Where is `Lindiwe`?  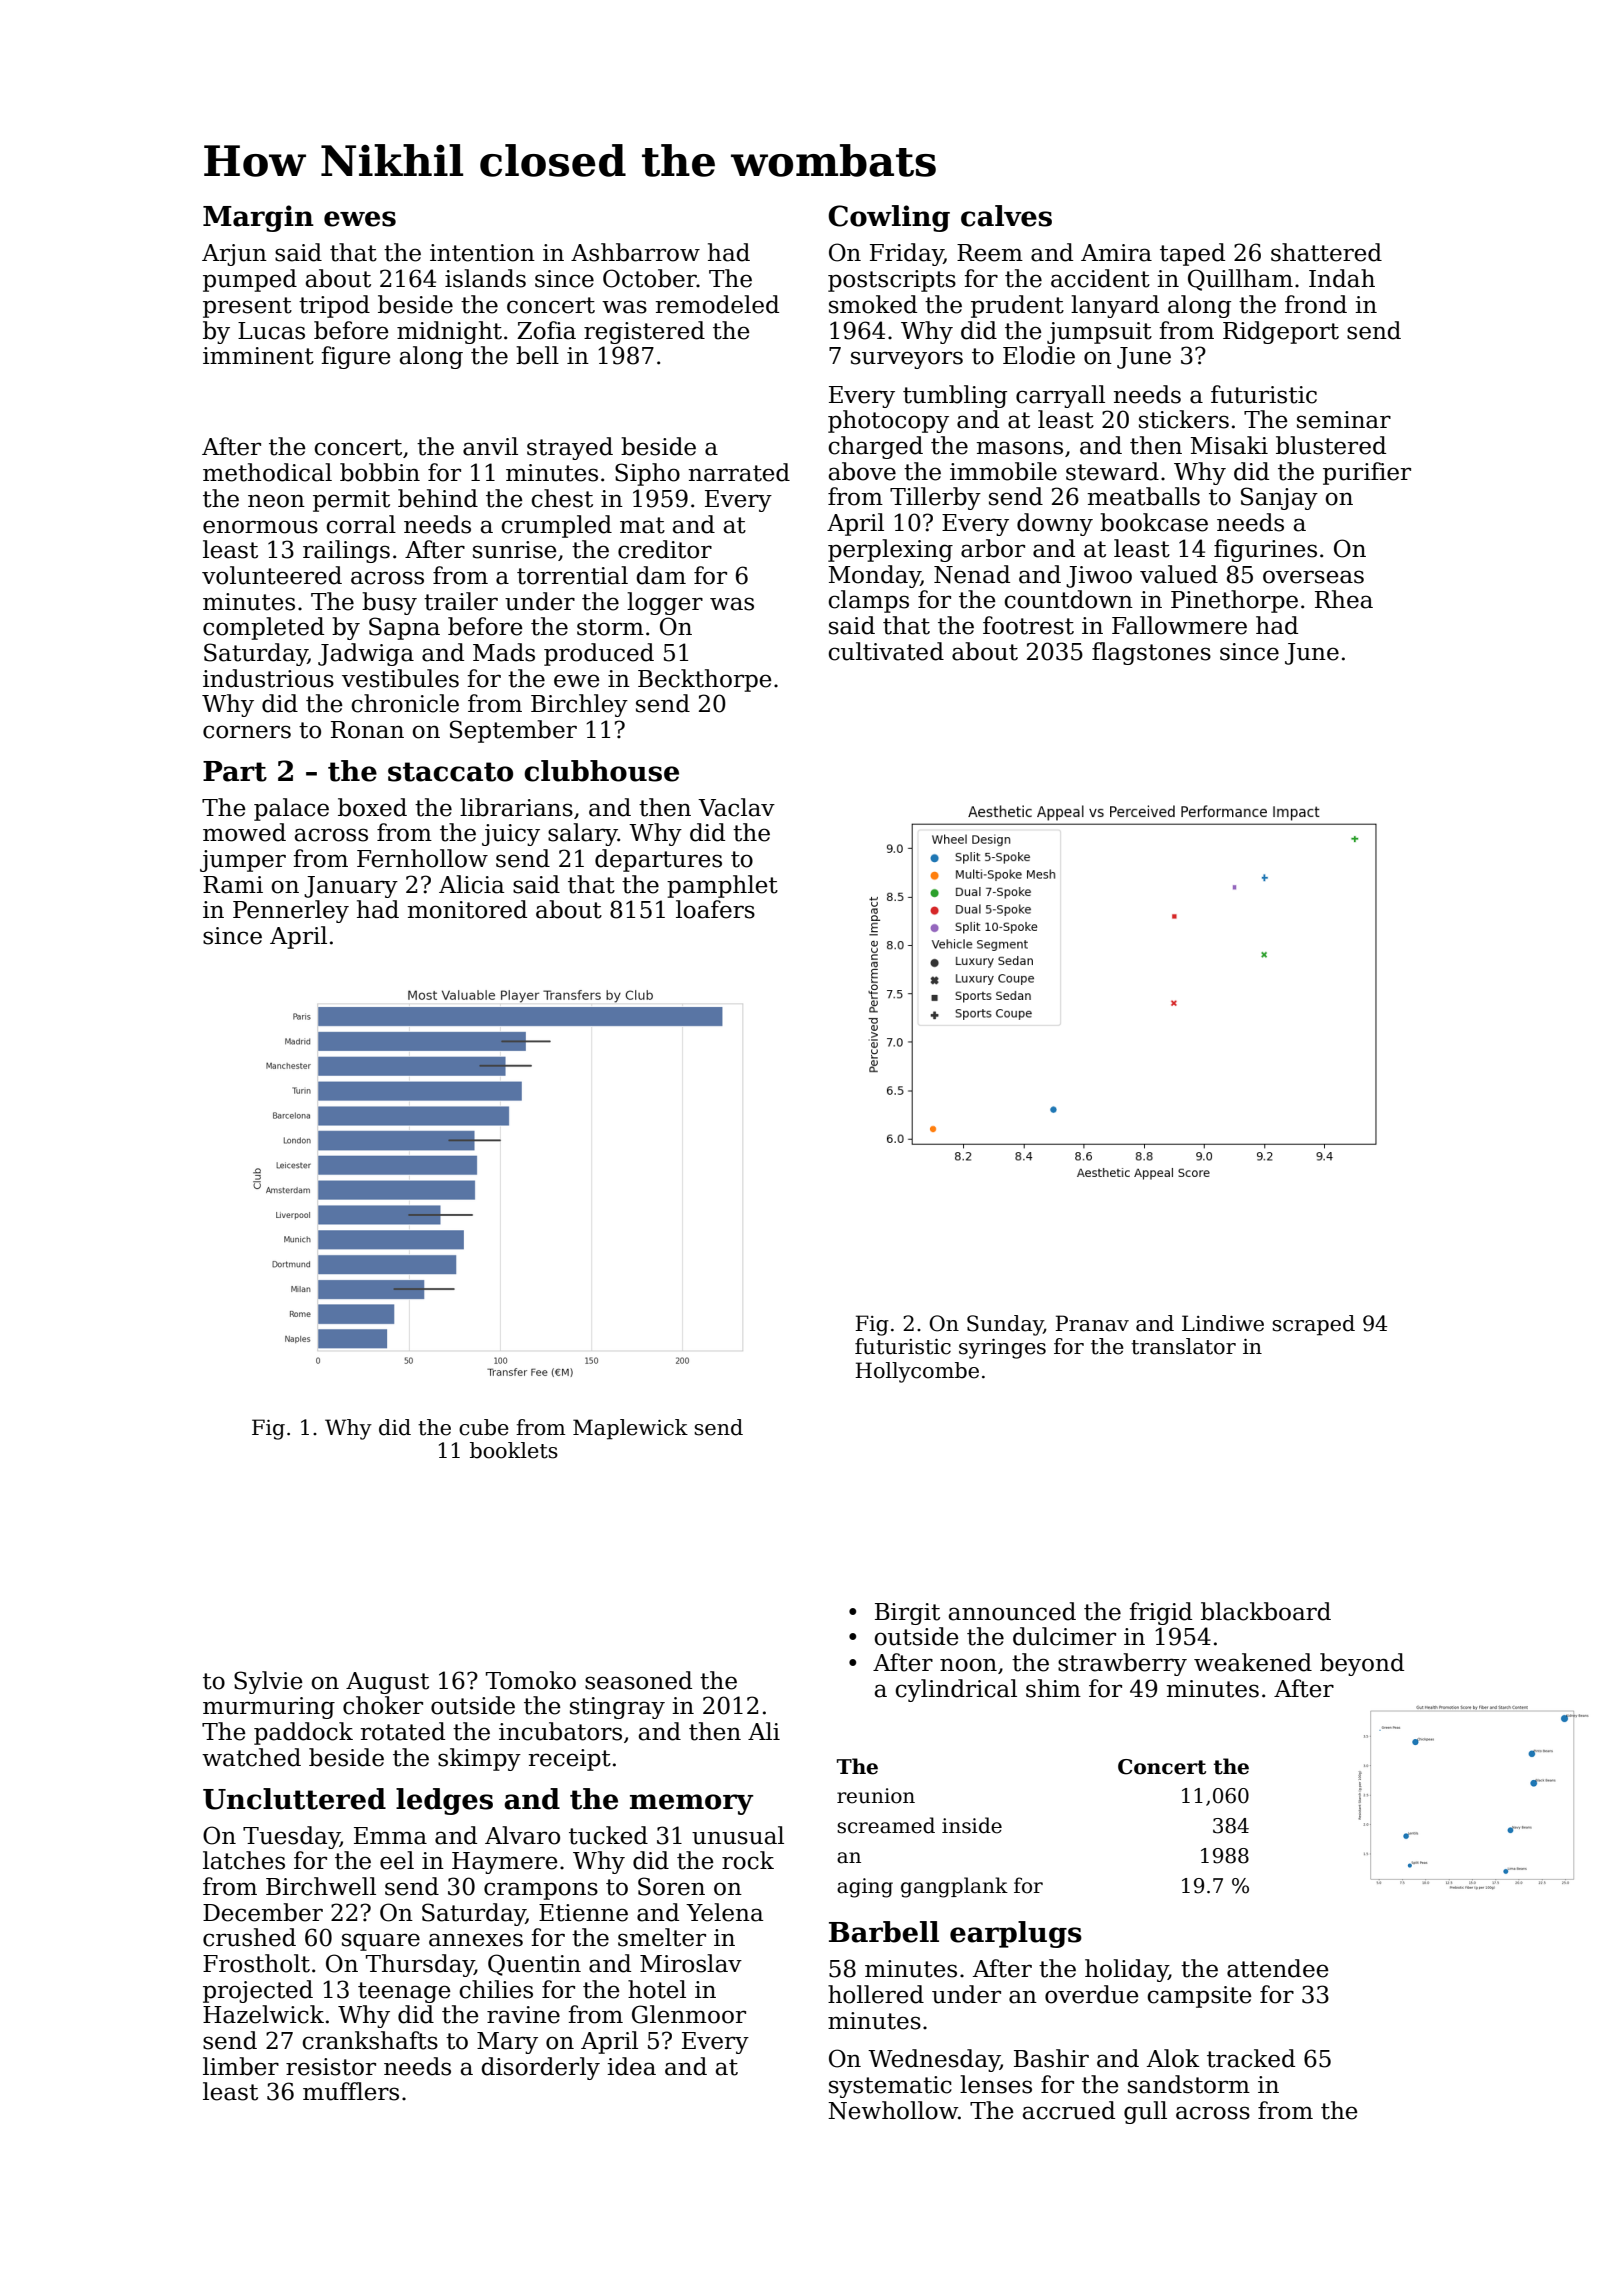
Lindiwe is located at coordinates (1223, 1323).
